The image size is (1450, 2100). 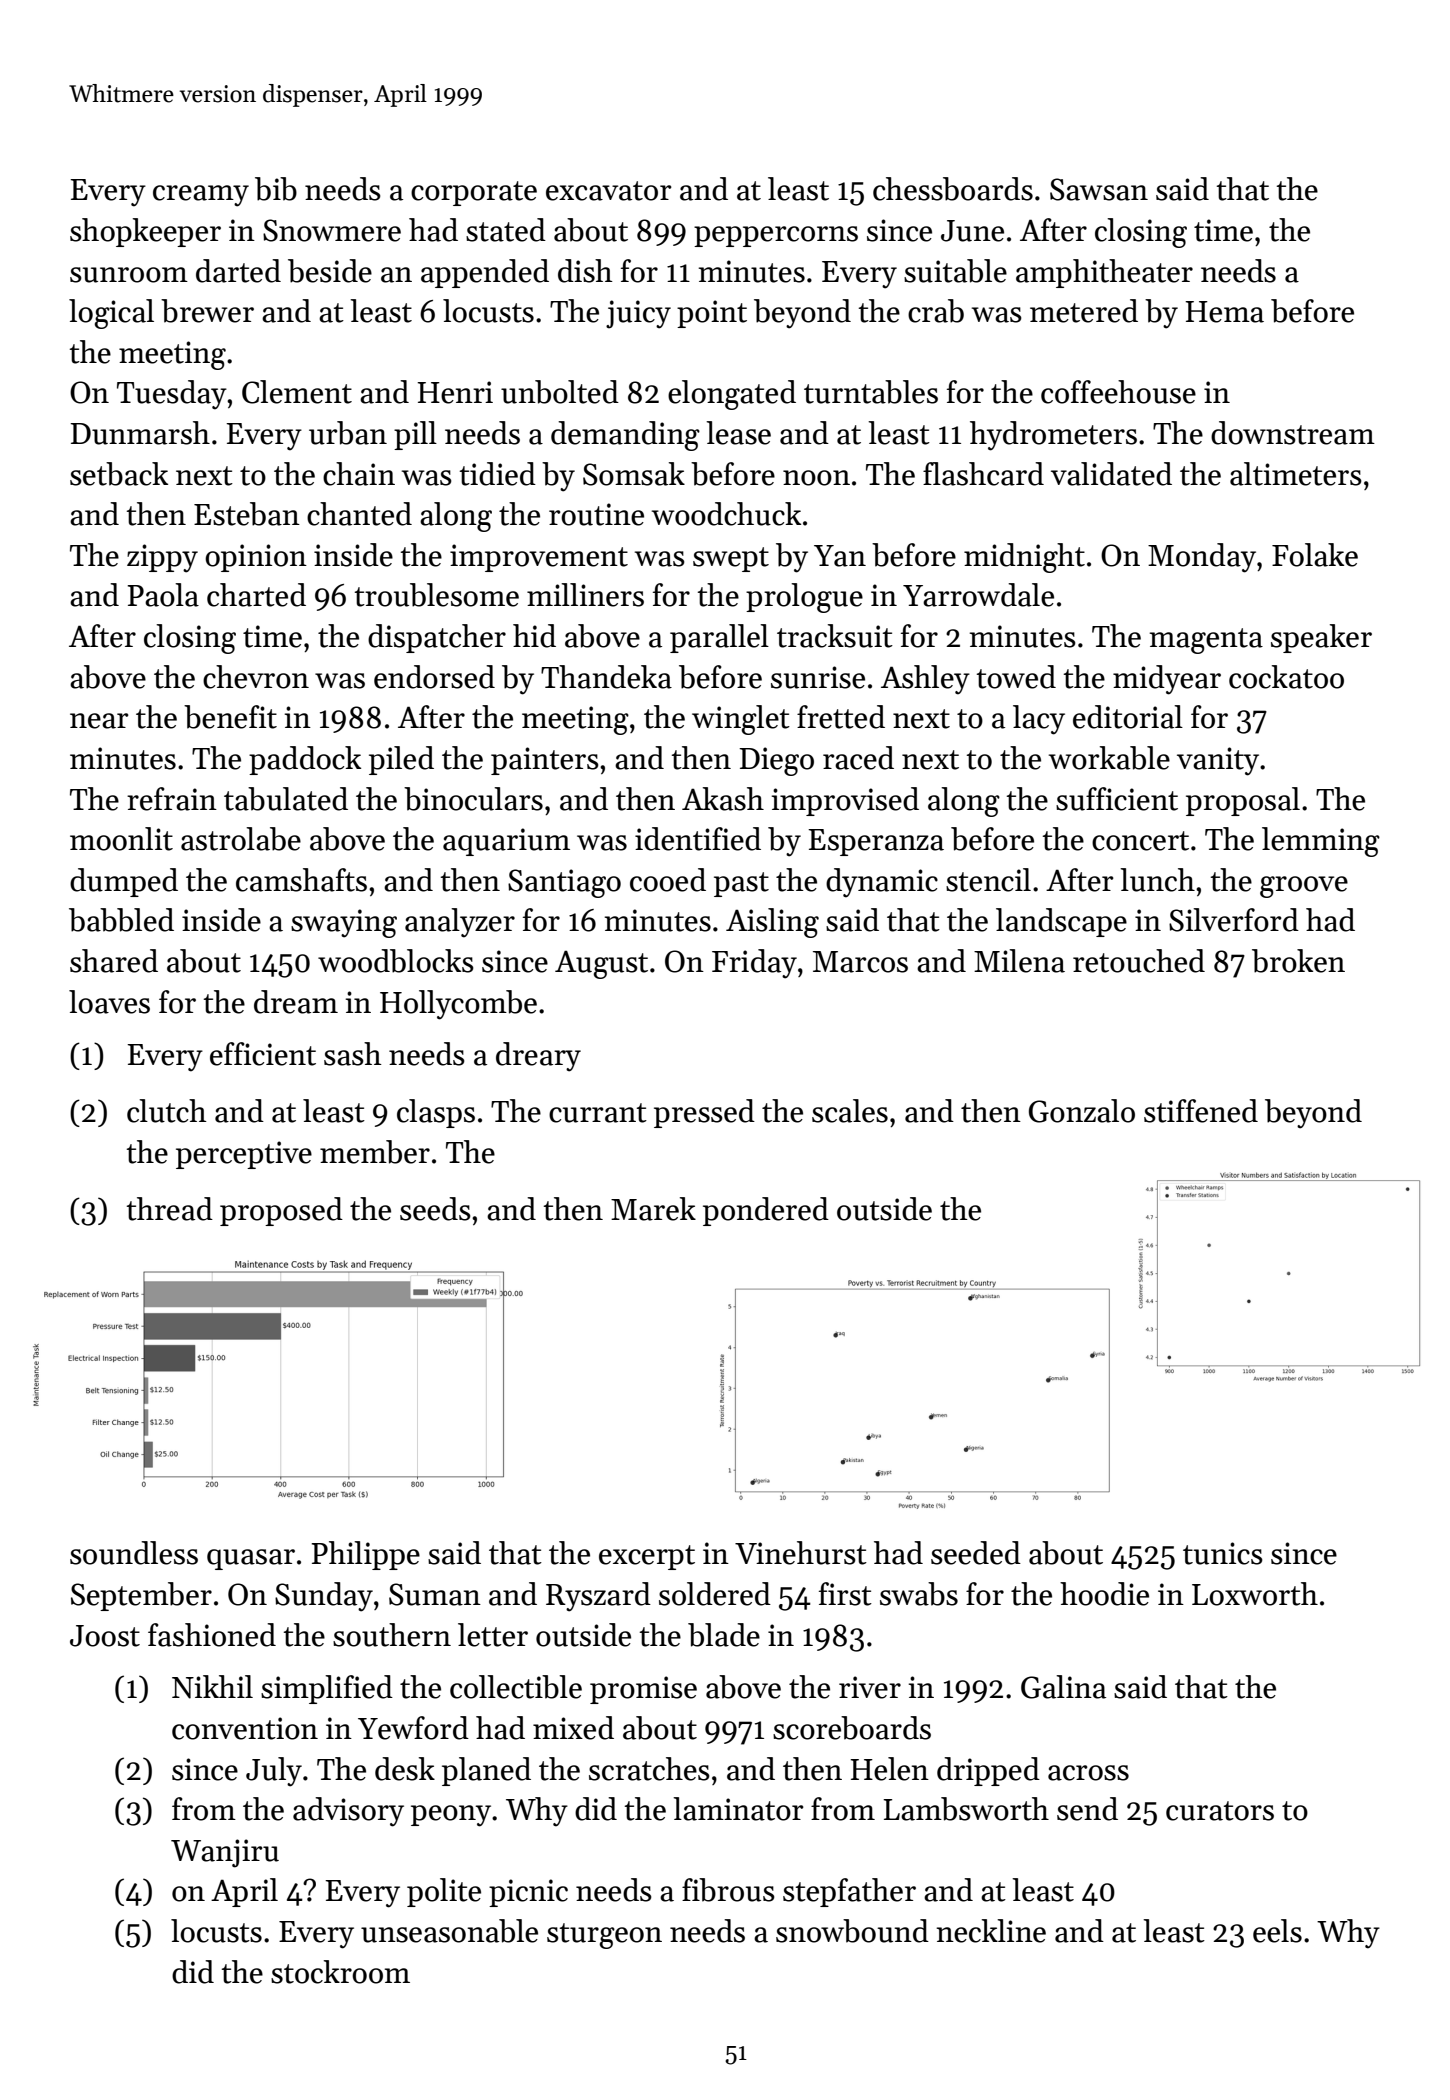 I want to click on Sawsan, so click(x=1099, y=189).
